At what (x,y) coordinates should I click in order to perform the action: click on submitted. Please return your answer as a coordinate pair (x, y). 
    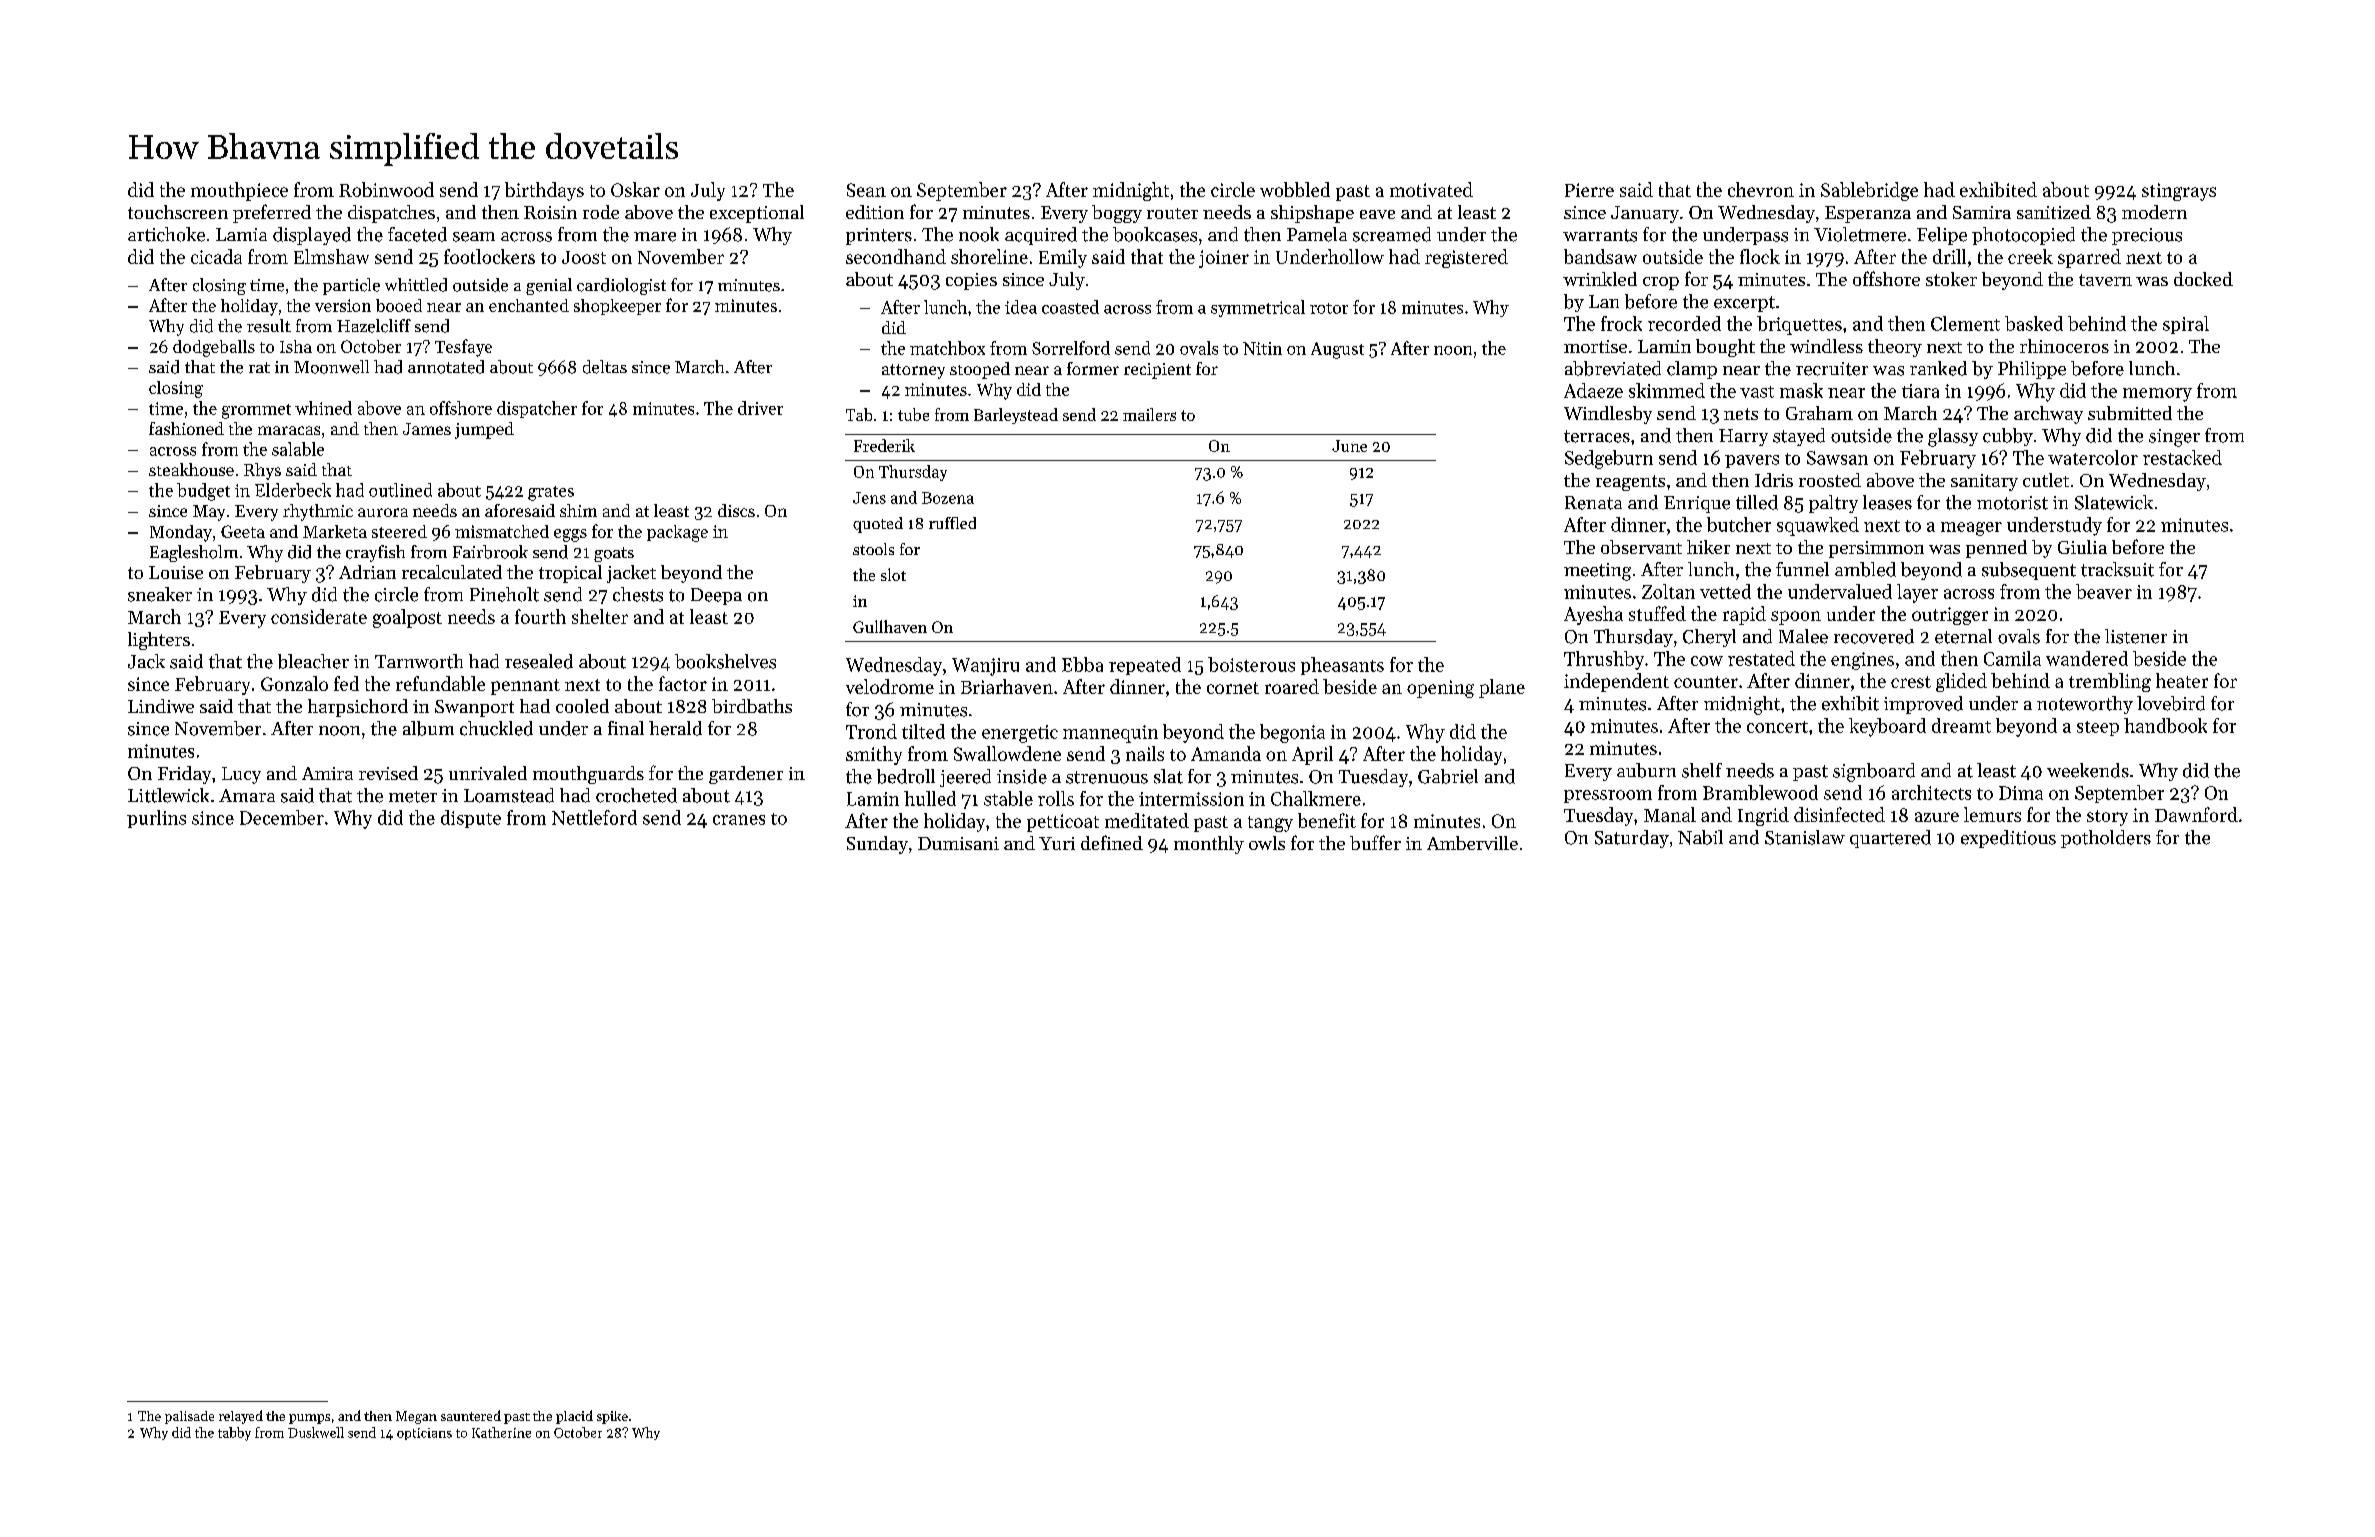
    Looking at the image, I should click on (2130, 413).
